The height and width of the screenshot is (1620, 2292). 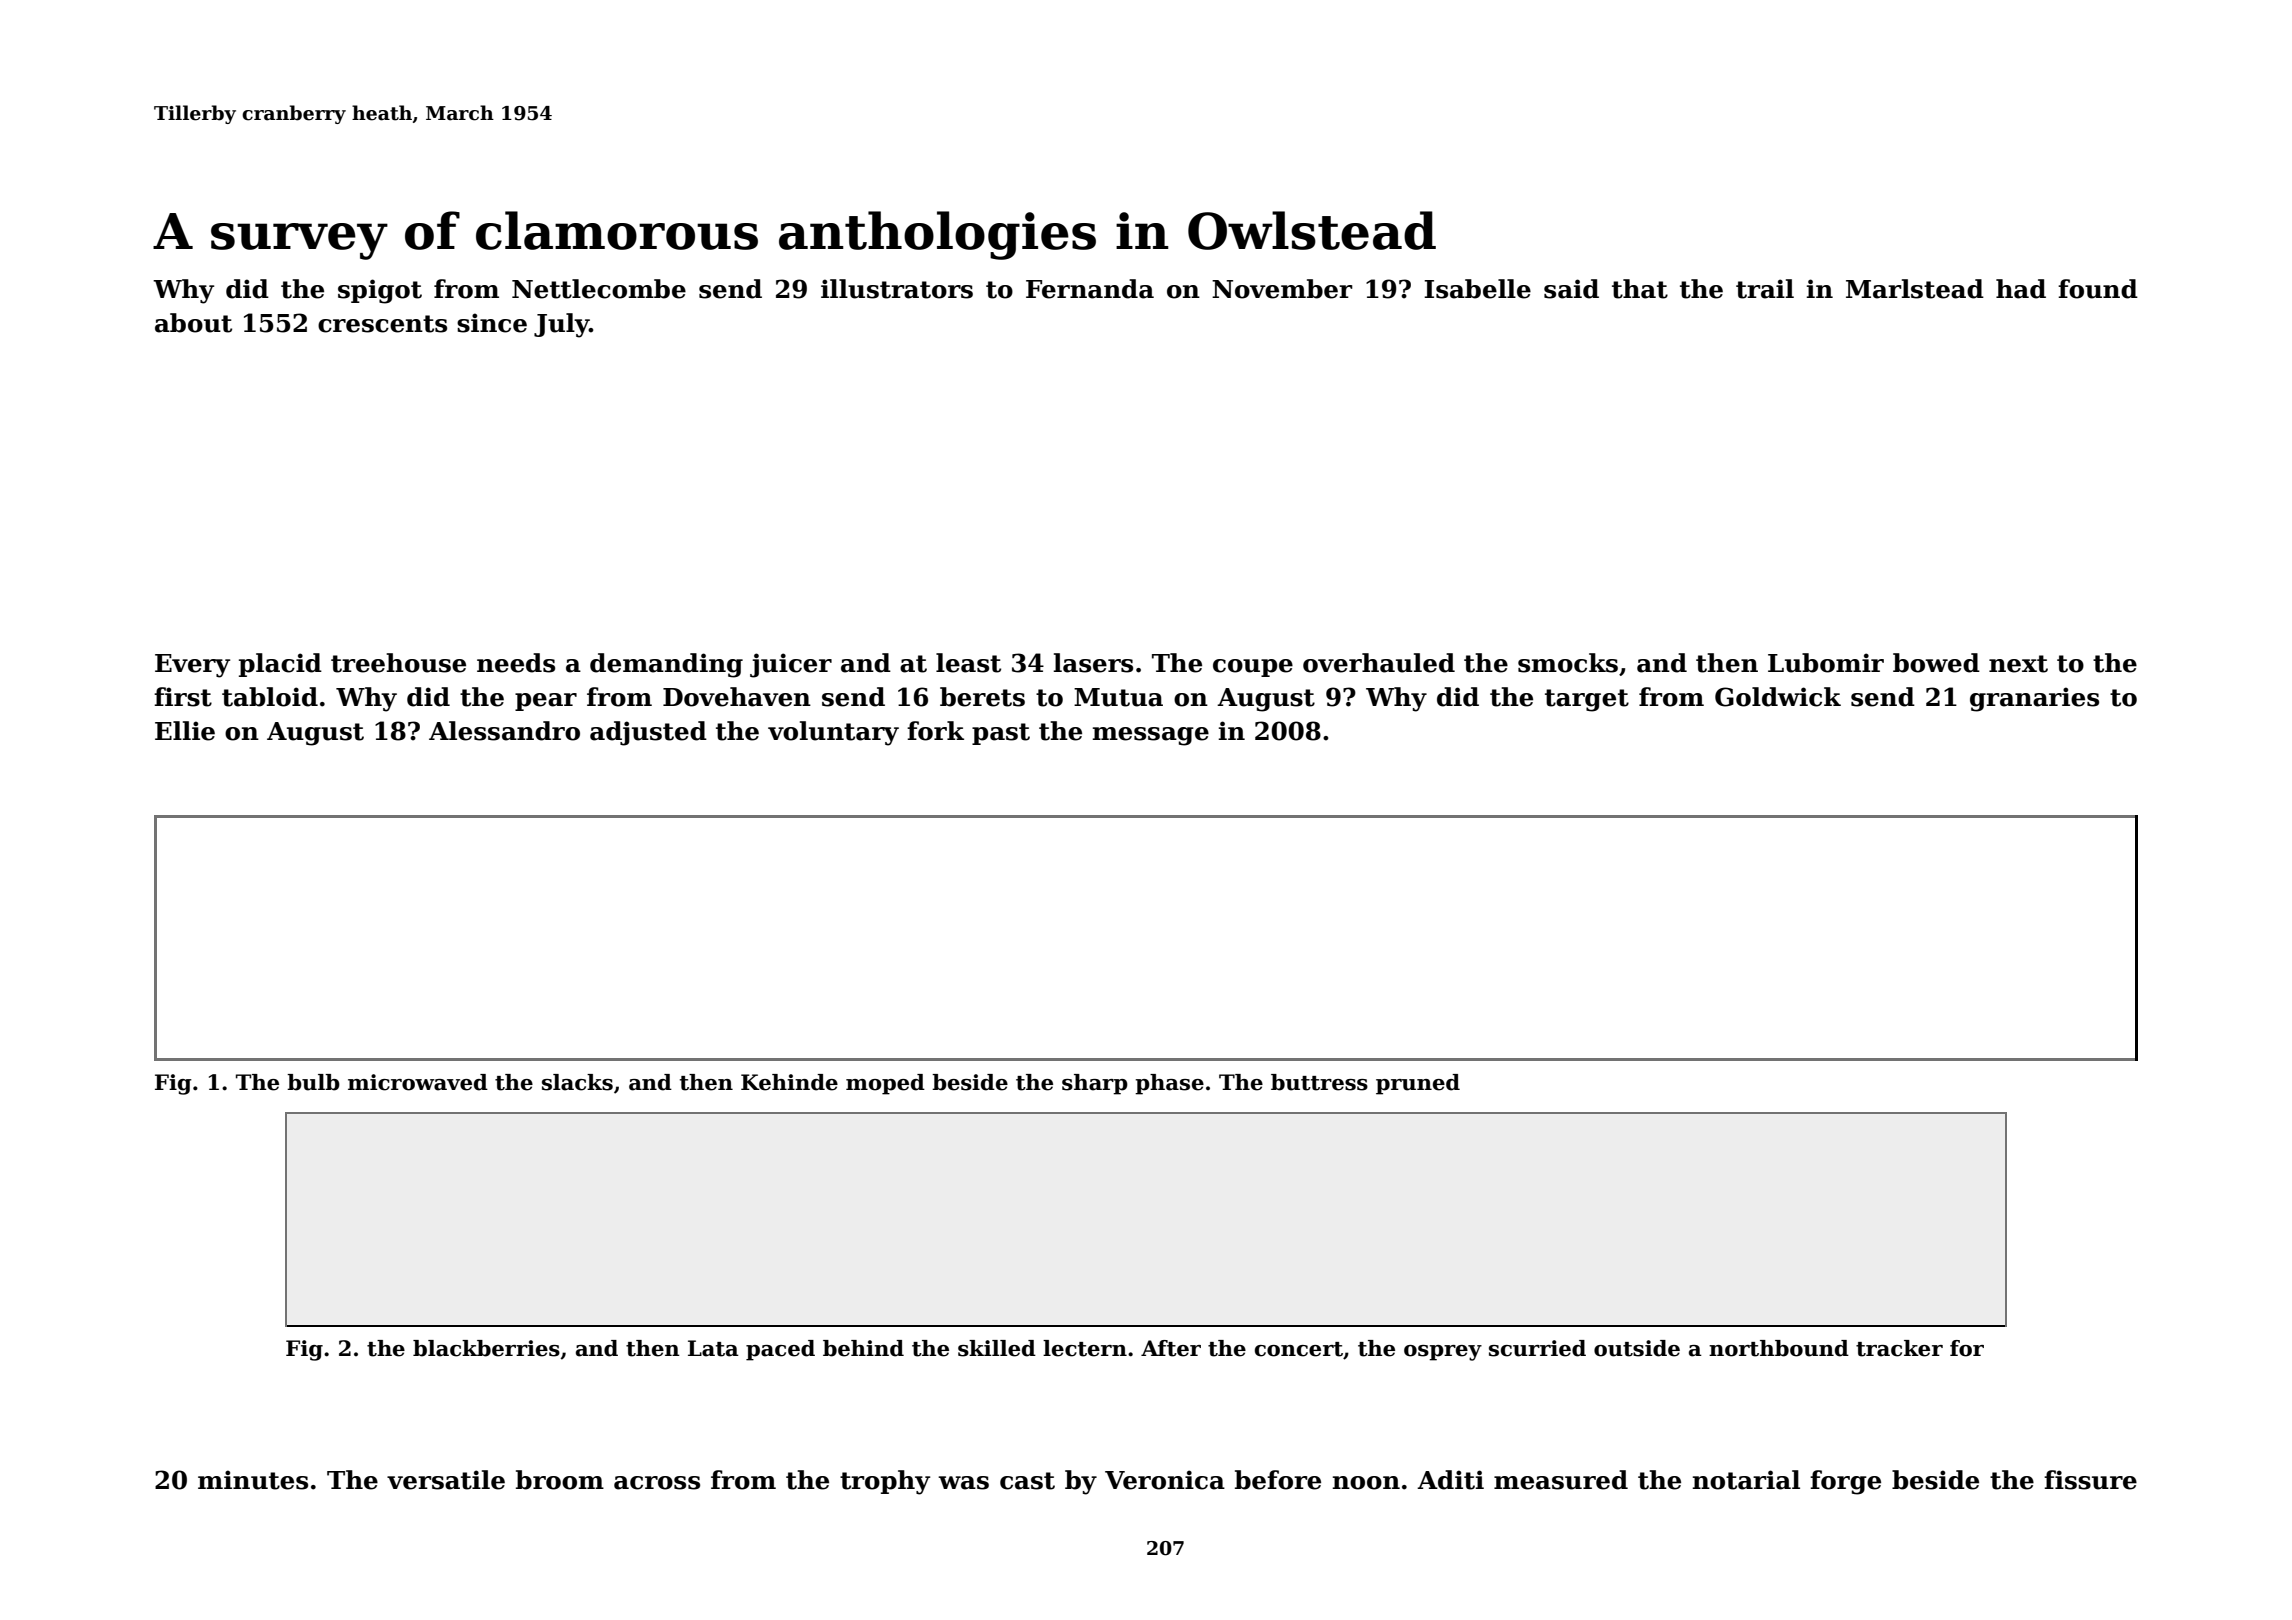 What do you see at coordinates (599, 289) in the screenshot?
I see `Nettlecombe` at bounding box center [599, 289].
